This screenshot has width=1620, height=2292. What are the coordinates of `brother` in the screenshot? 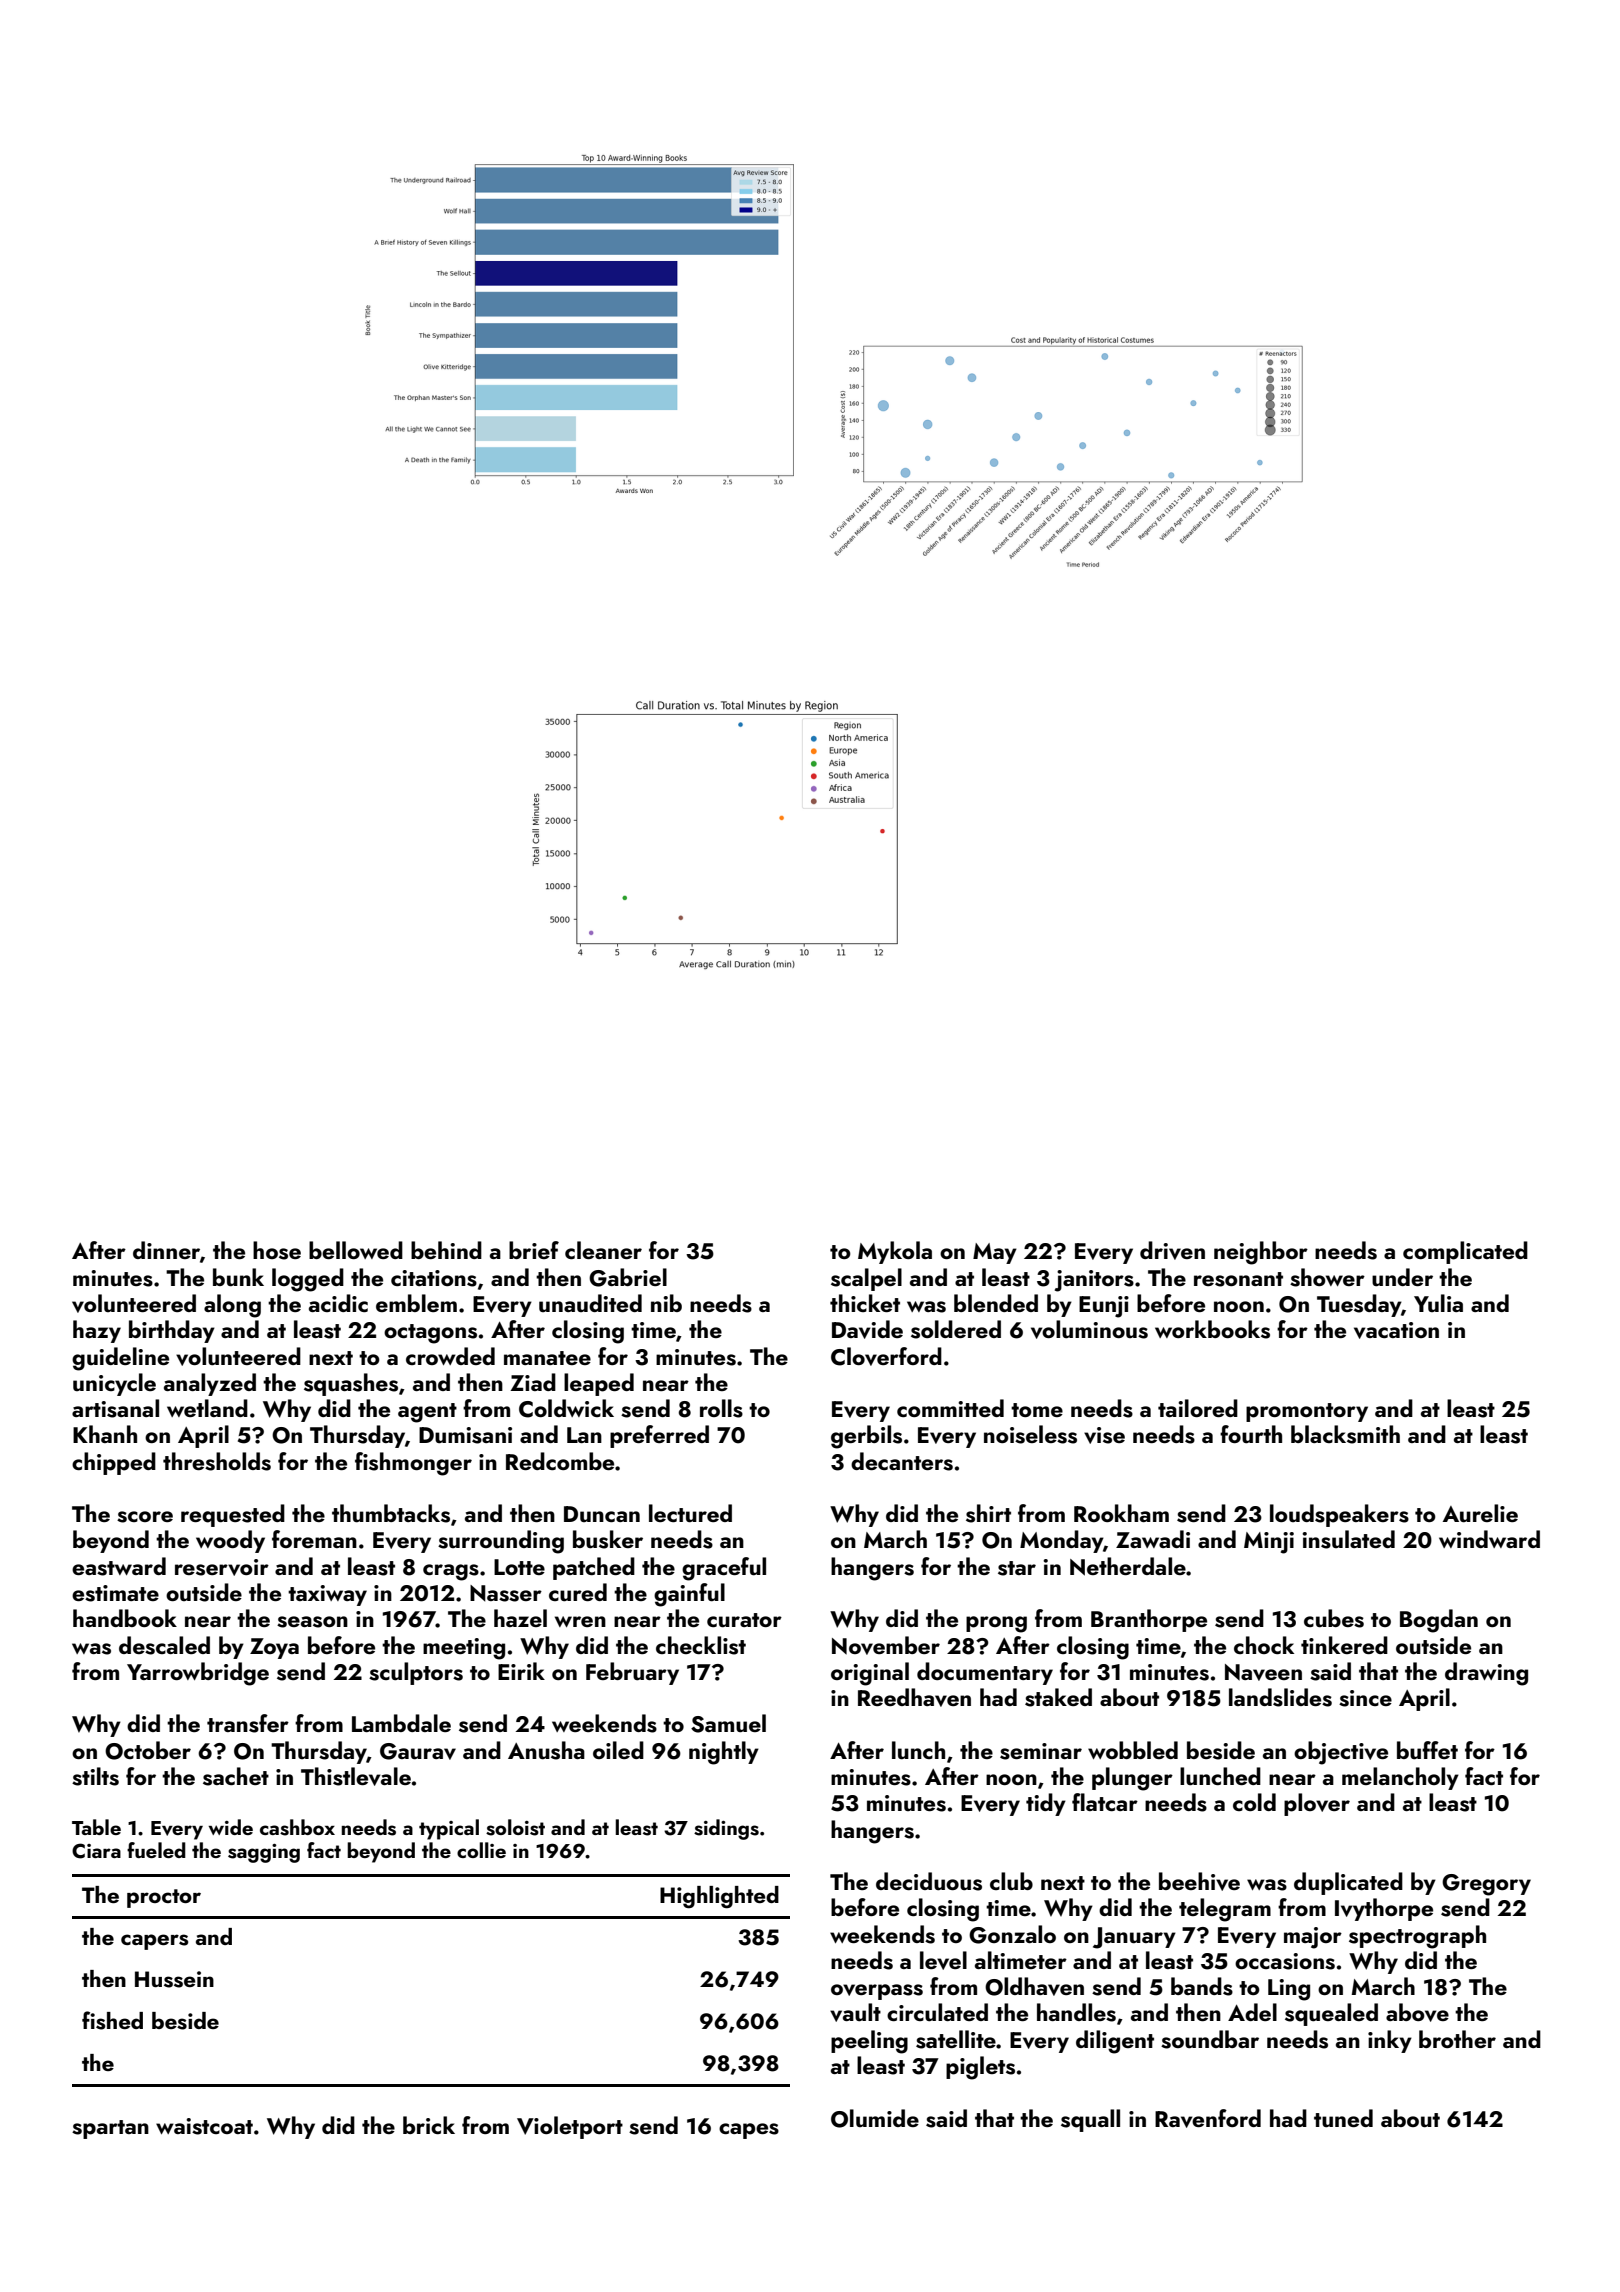 It's located at (1457, 2039).
